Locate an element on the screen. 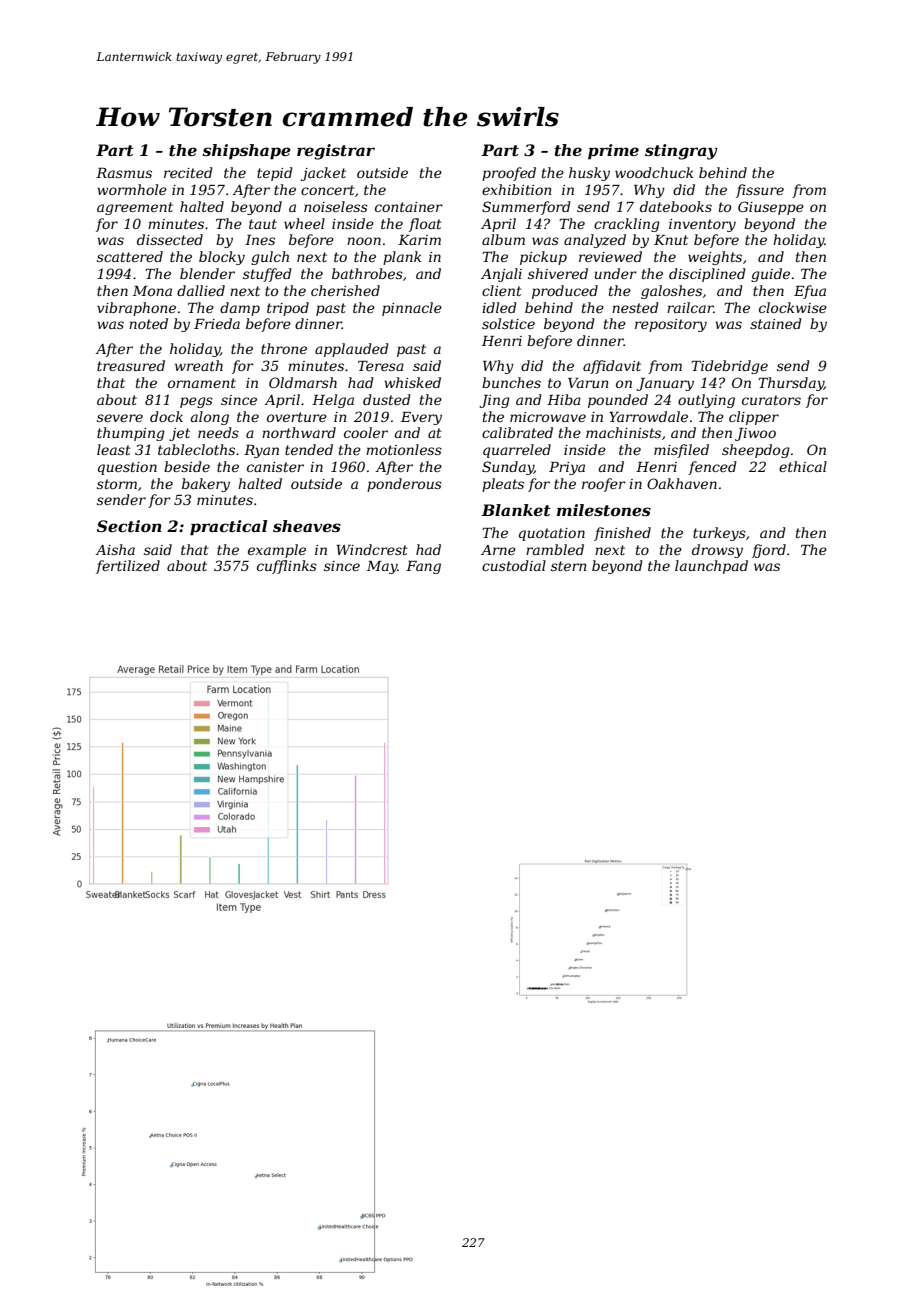 The width and height of the screenshot is (924, 1308). Rasmus is located at coordinates (124, 173).
